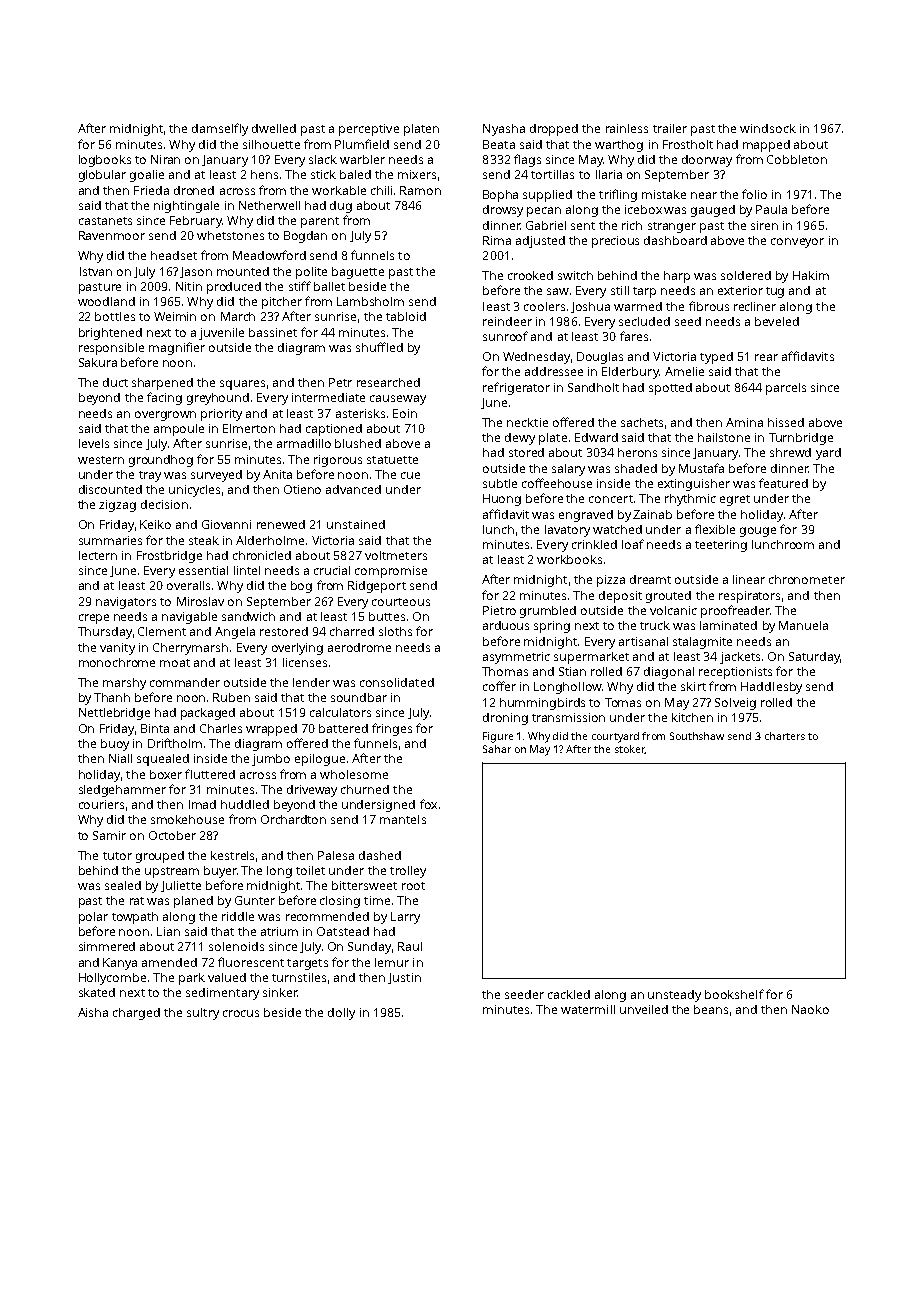 The height and width of the page is (1308, 924). Describe the element at coordinates (341, 1014) in the page. I see `dolly` at that location.
